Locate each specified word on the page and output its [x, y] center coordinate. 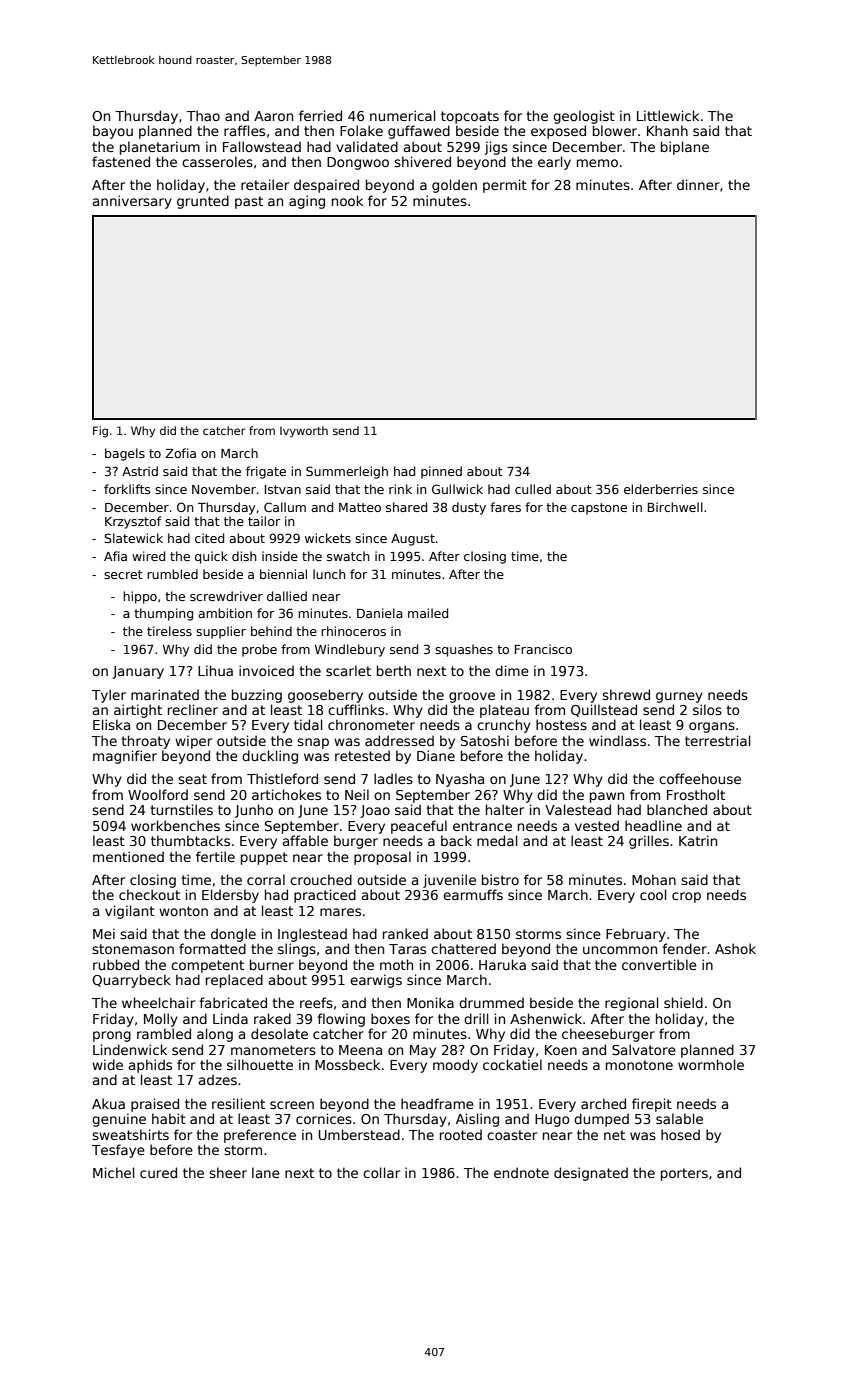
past [249, 202]
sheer [228, 1172]
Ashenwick [546, 1018]
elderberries [661, 489]
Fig [100, 432]
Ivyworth [304, 432]
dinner [698, 184]
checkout [149, 894]
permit [505, 186]
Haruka [502, 964]
